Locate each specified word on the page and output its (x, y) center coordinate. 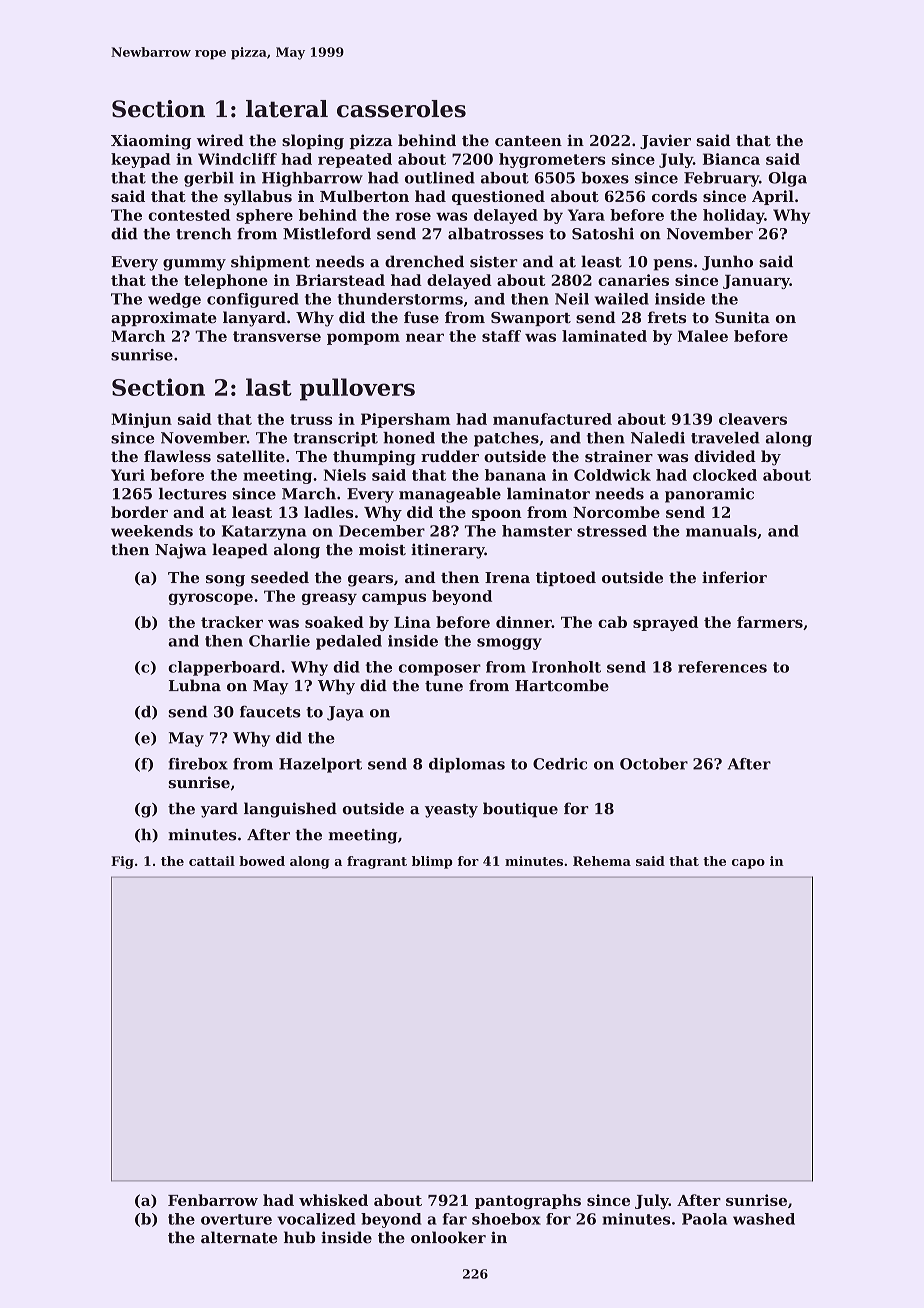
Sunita (742, 317)
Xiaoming (151, 142)
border (139, 512)
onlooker (448, 1237)
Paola (704, 1219)
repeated (355, 160)
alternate (239, 1237)
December (382, 531)
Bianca (731, 159)
